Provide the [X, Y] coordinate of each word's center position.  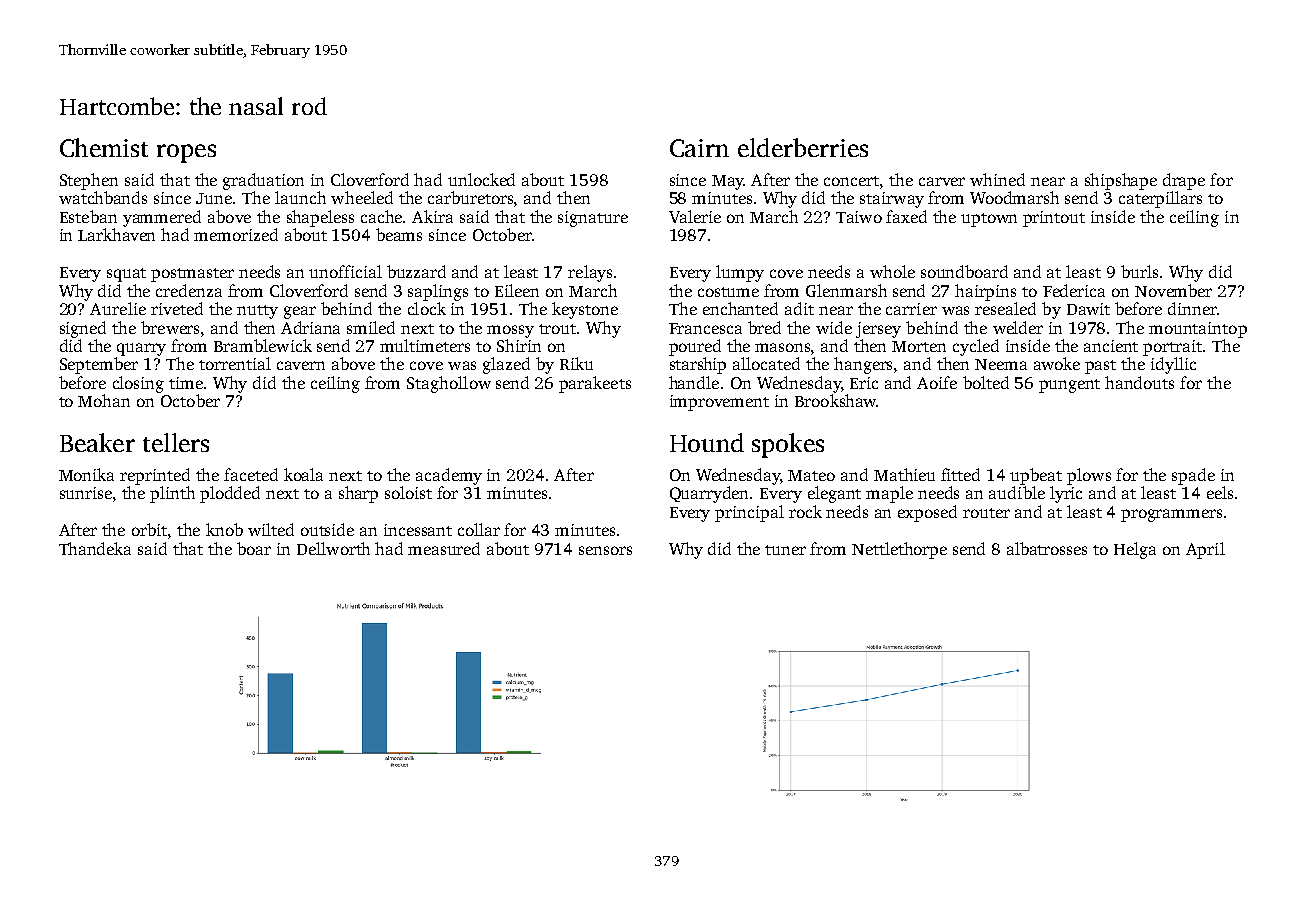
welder [1018, 327]
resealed [1005, 308]
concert [851, 181]
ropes [186, 153]
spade [1193, 476]
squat [126, 275]
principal [749, 513]
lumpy [740, 273]
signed [83, 329]
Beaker [97, 442]
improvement [719, 403]
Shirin [519, 345]
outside [327, 529]
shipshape [1121, 181]
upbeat [1036, 476]
